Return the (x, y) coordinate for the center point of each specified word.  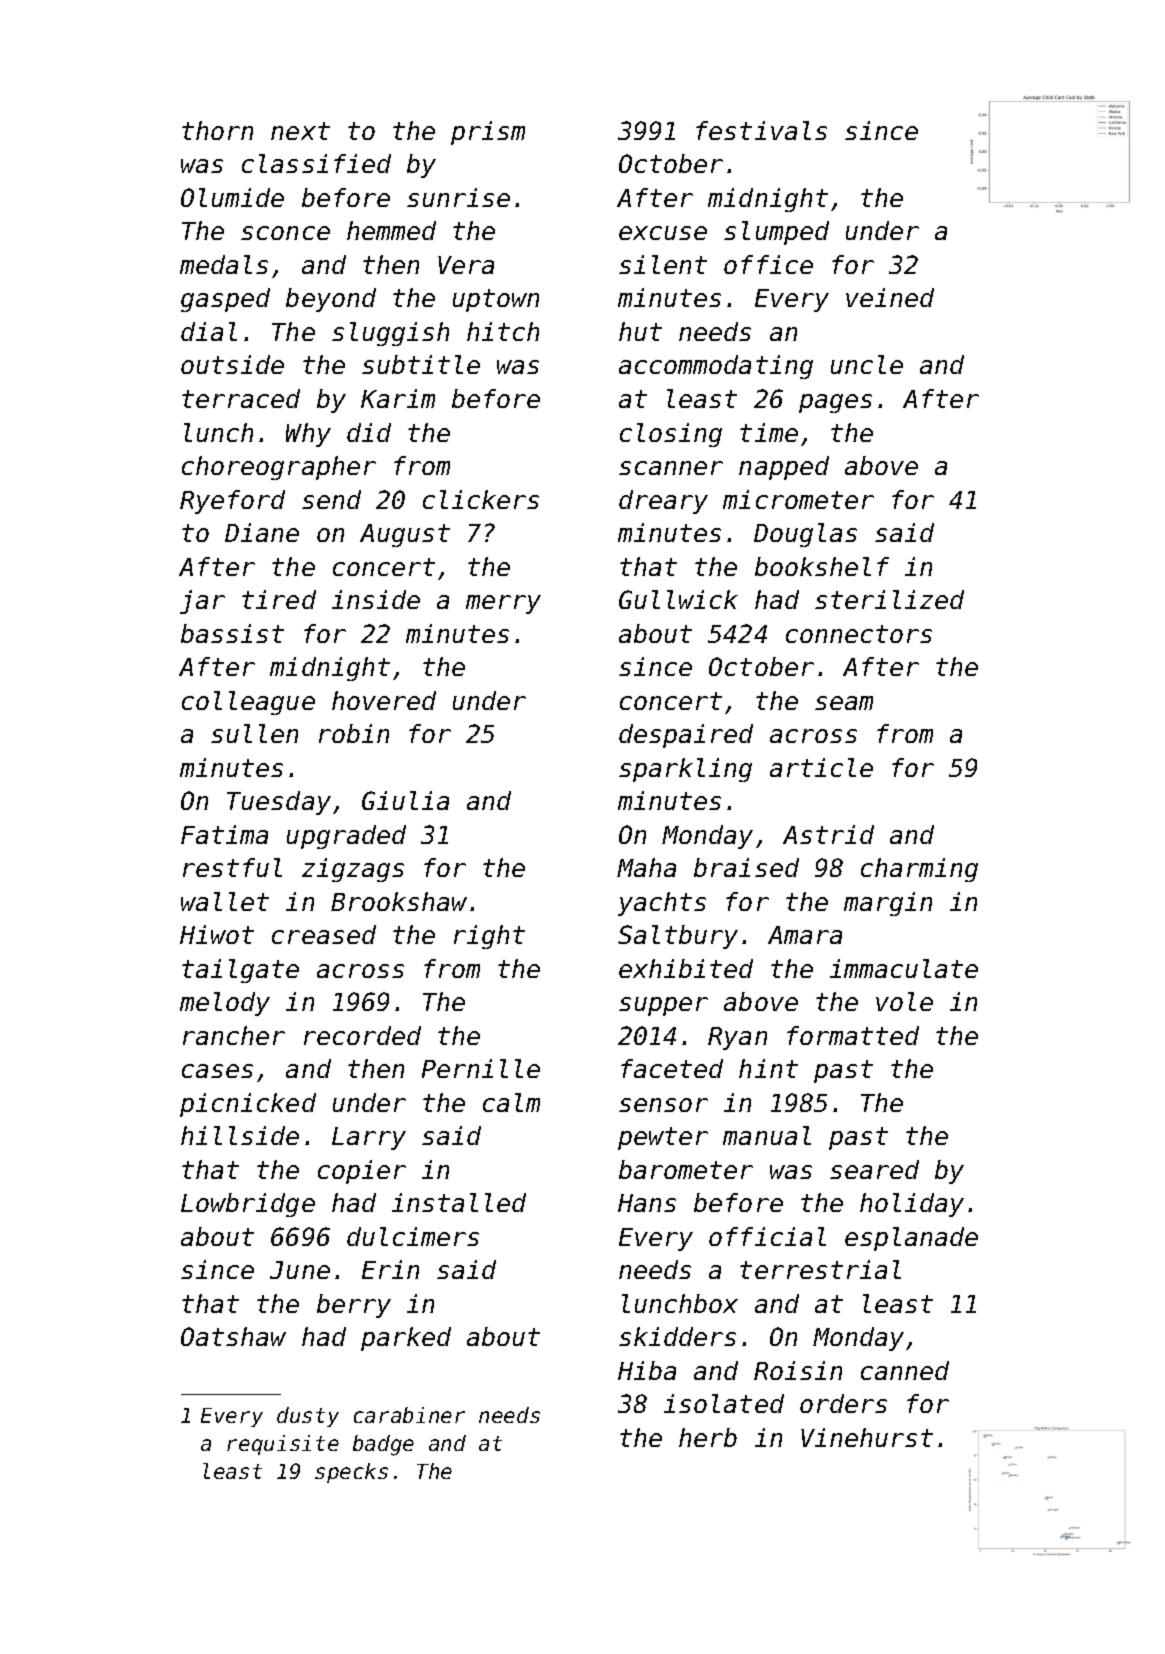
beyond (331, 300)
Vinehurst (867, 1437)
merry (503, 604)
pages (835, 403)
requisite (283, 1445)
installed (459, 1202)
